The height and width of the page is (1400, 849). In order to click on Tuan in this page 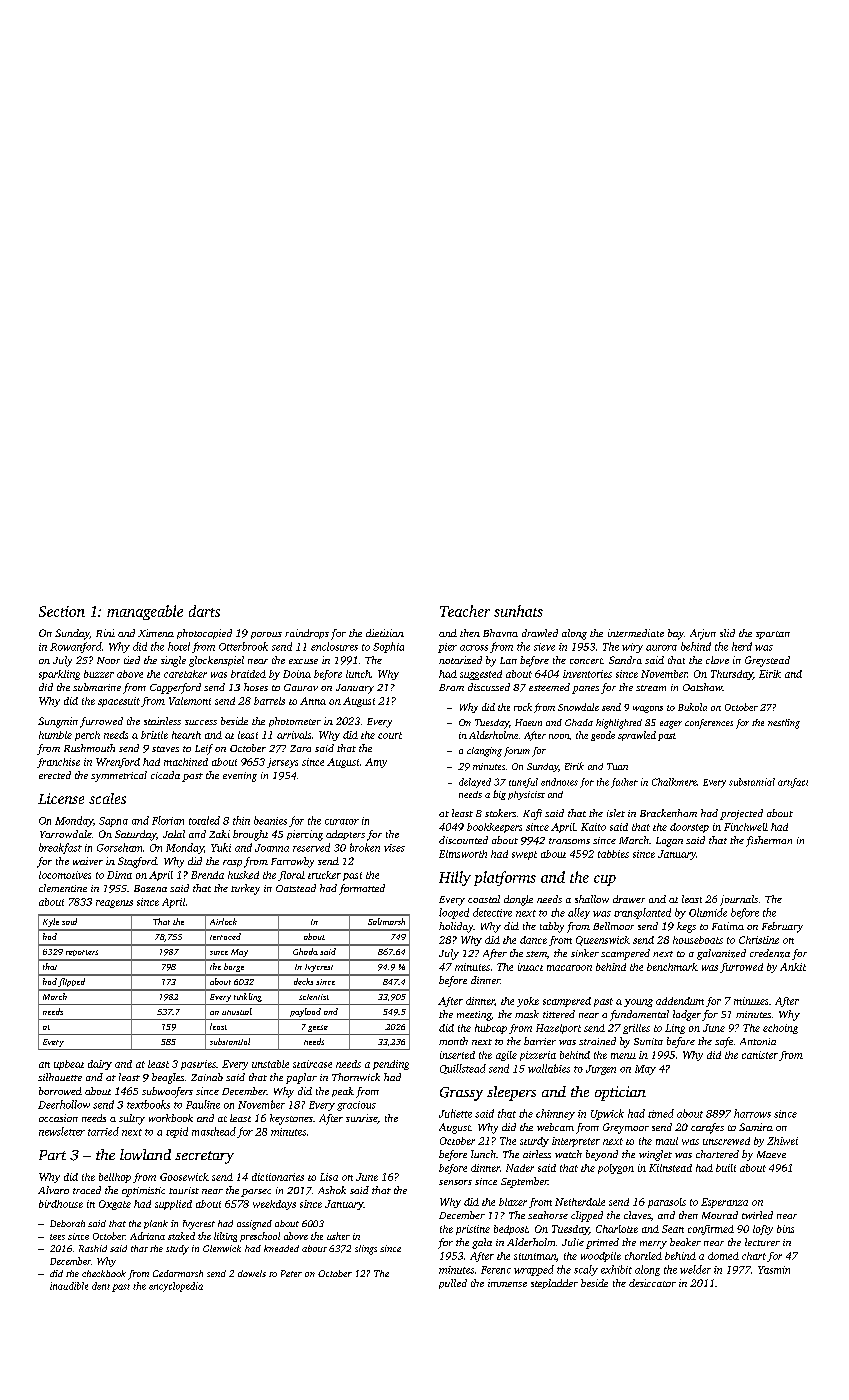, I will do `click(617, 766)`.
